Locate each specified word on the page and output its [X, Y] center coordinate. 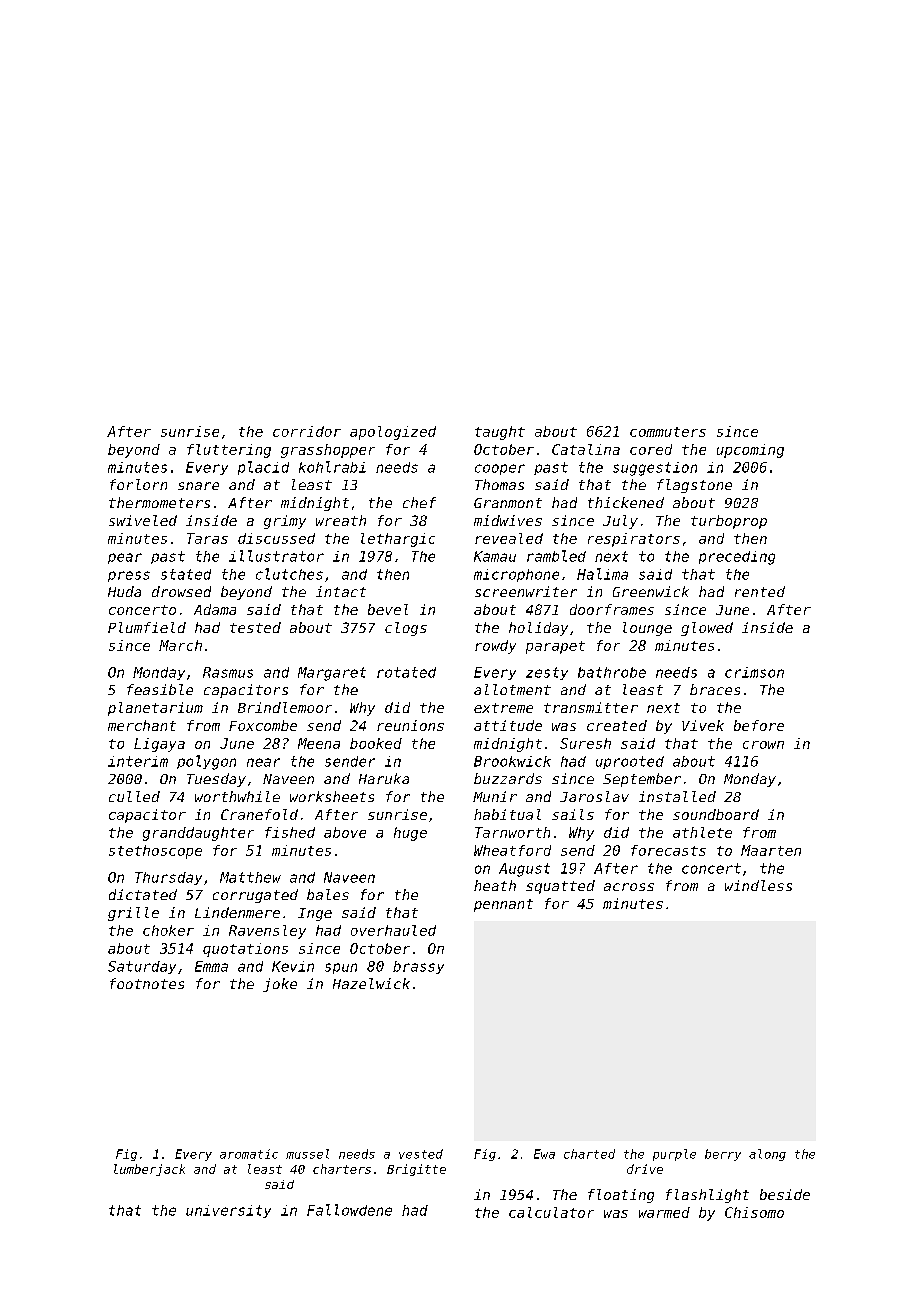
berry [723, 1155]
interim [138, 761]
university [228, 1211]
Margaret [332, 674]
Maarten [771, 850]
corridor [307, 431]
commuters [668, 432]
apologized [393, 433]
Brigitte [416, 1170]
